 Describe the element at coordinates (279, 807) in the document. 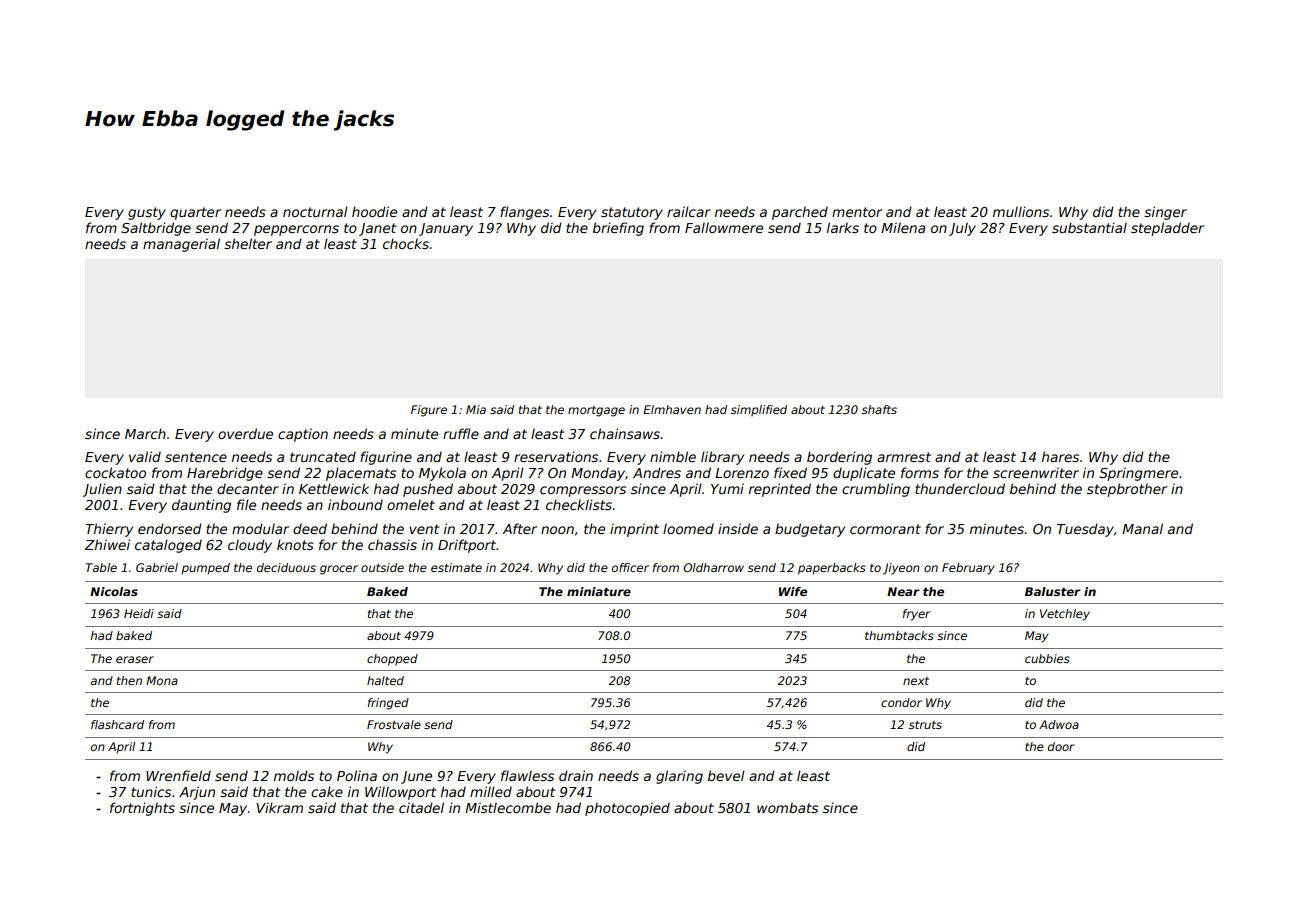

I see `Vikram` at that location.
